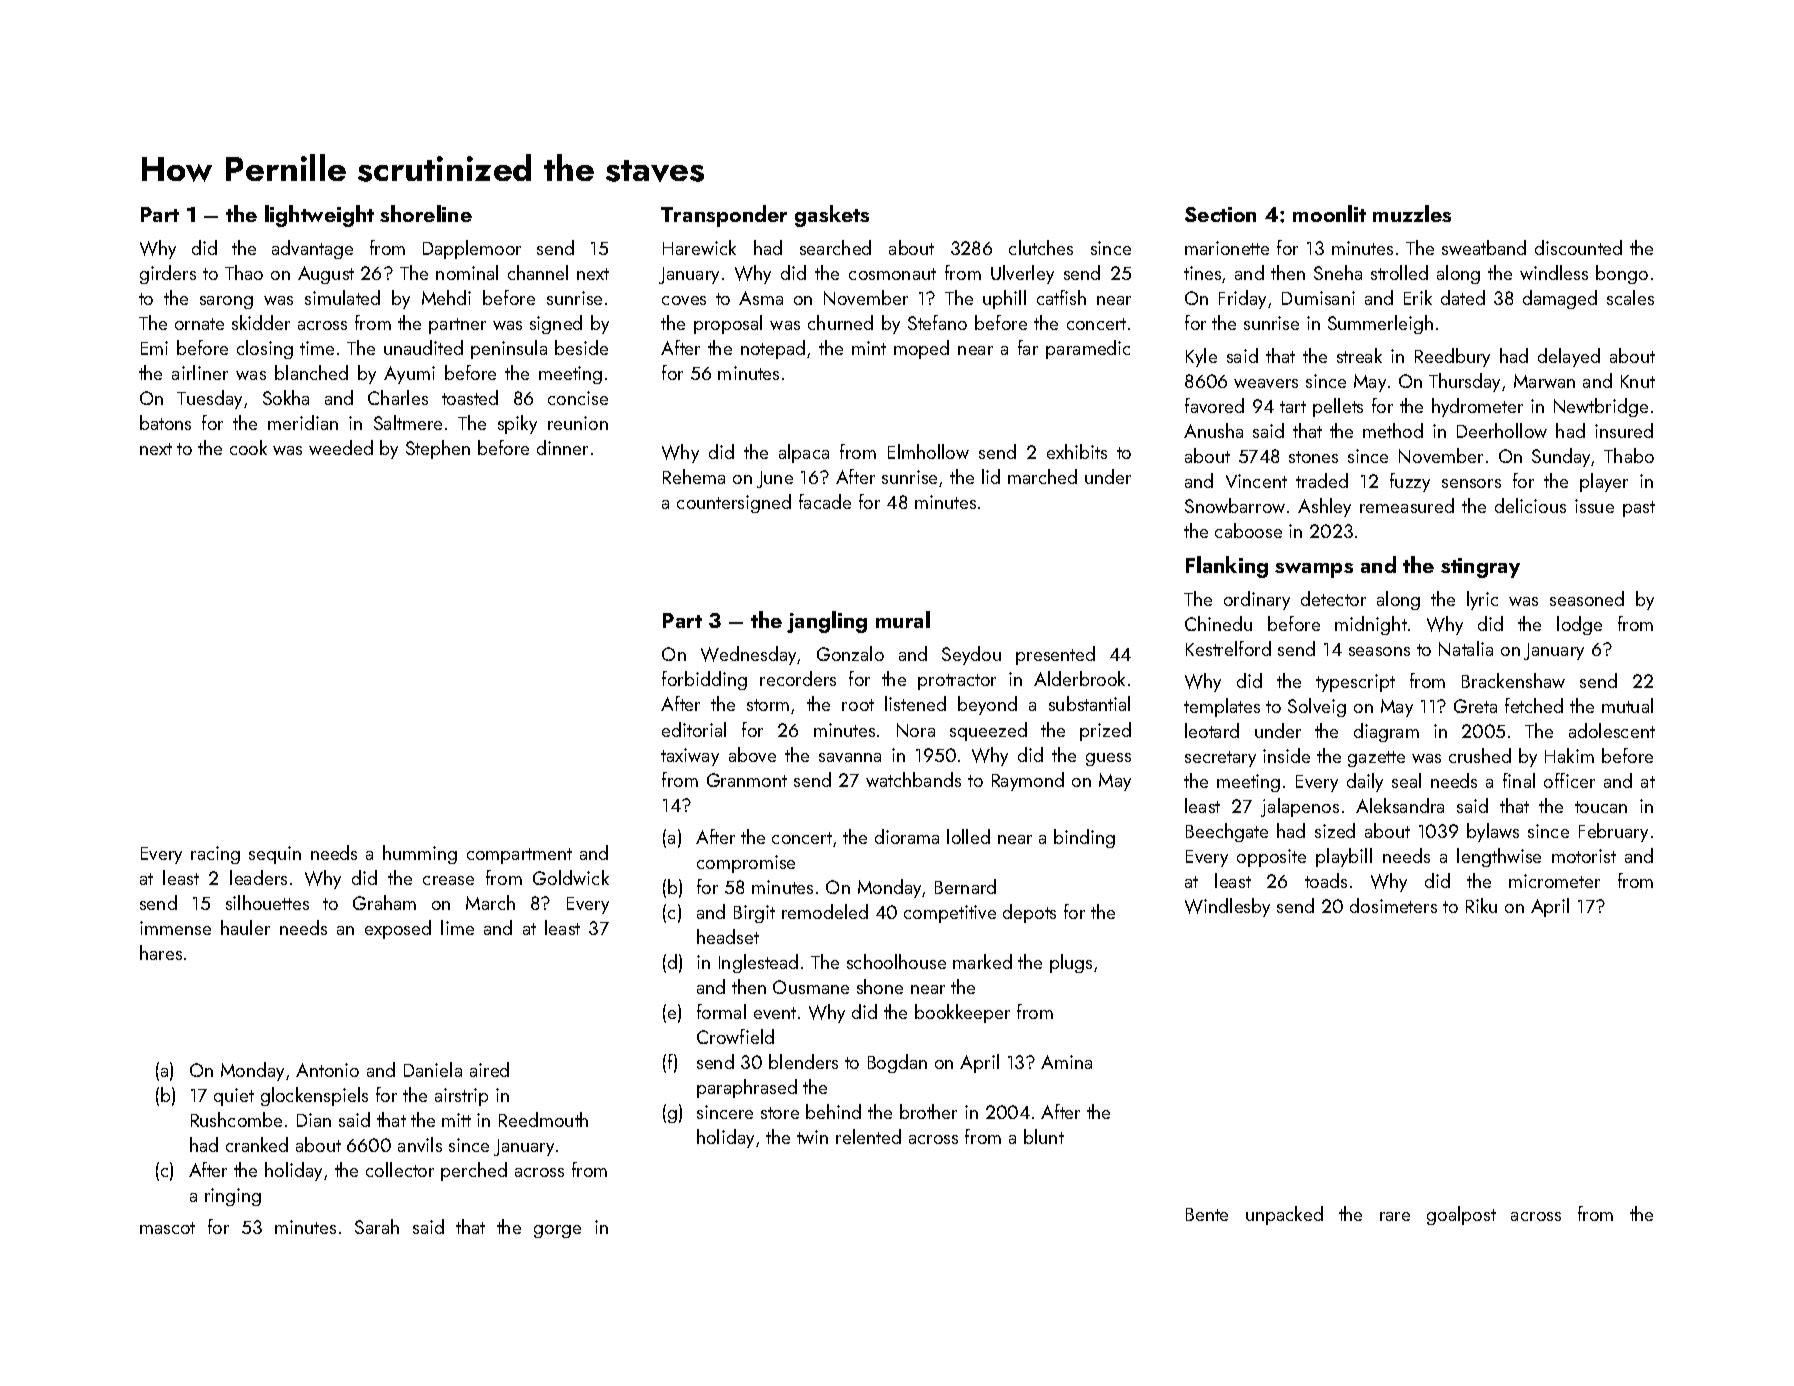 The height and width of the screenshot is (1386, 1794). I want to click on guess, so click(1108, 759).
